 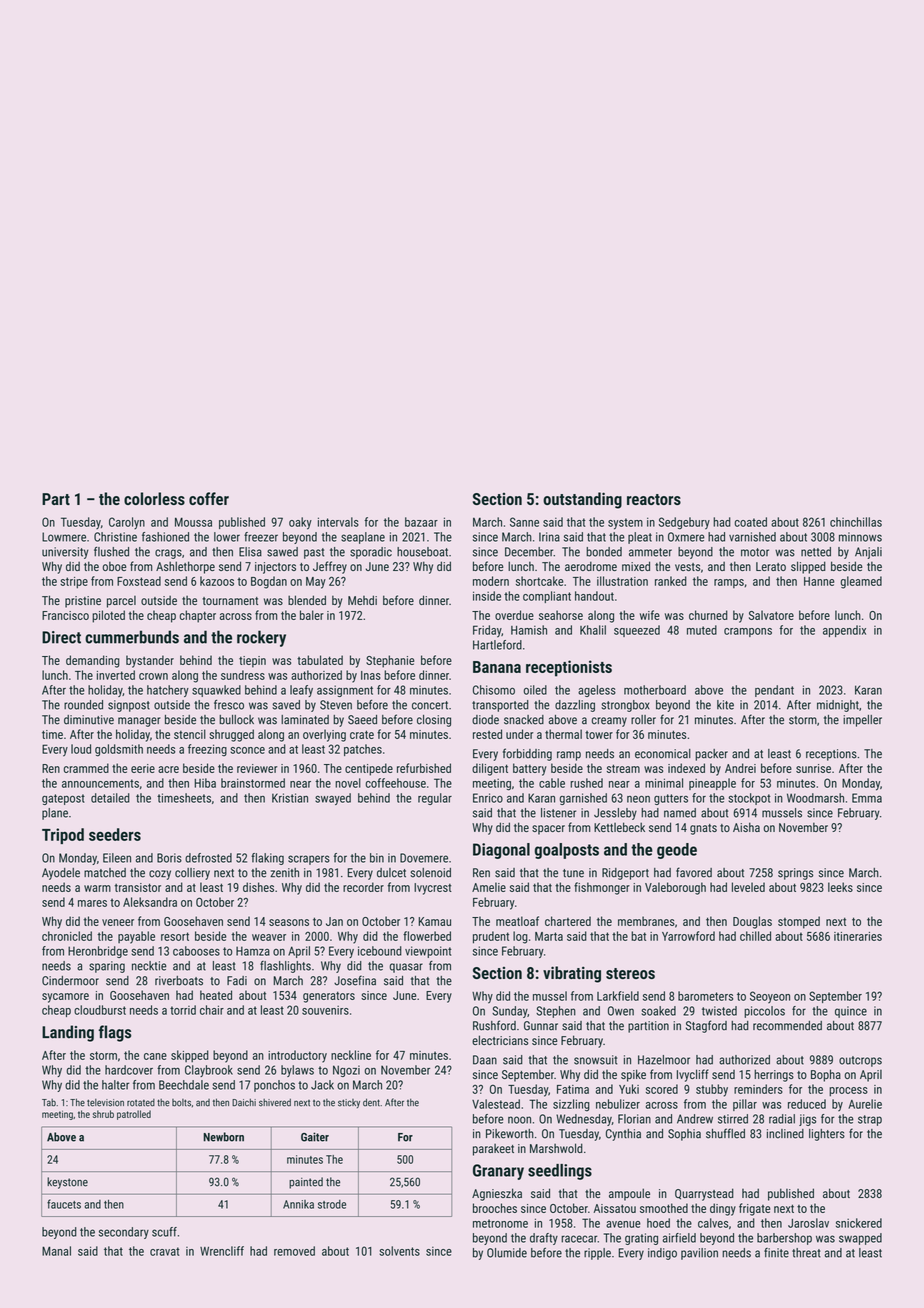 What do you see at coordinates (654, 499) in the document?
I see `reactors` at bounding box center [654, 499].
